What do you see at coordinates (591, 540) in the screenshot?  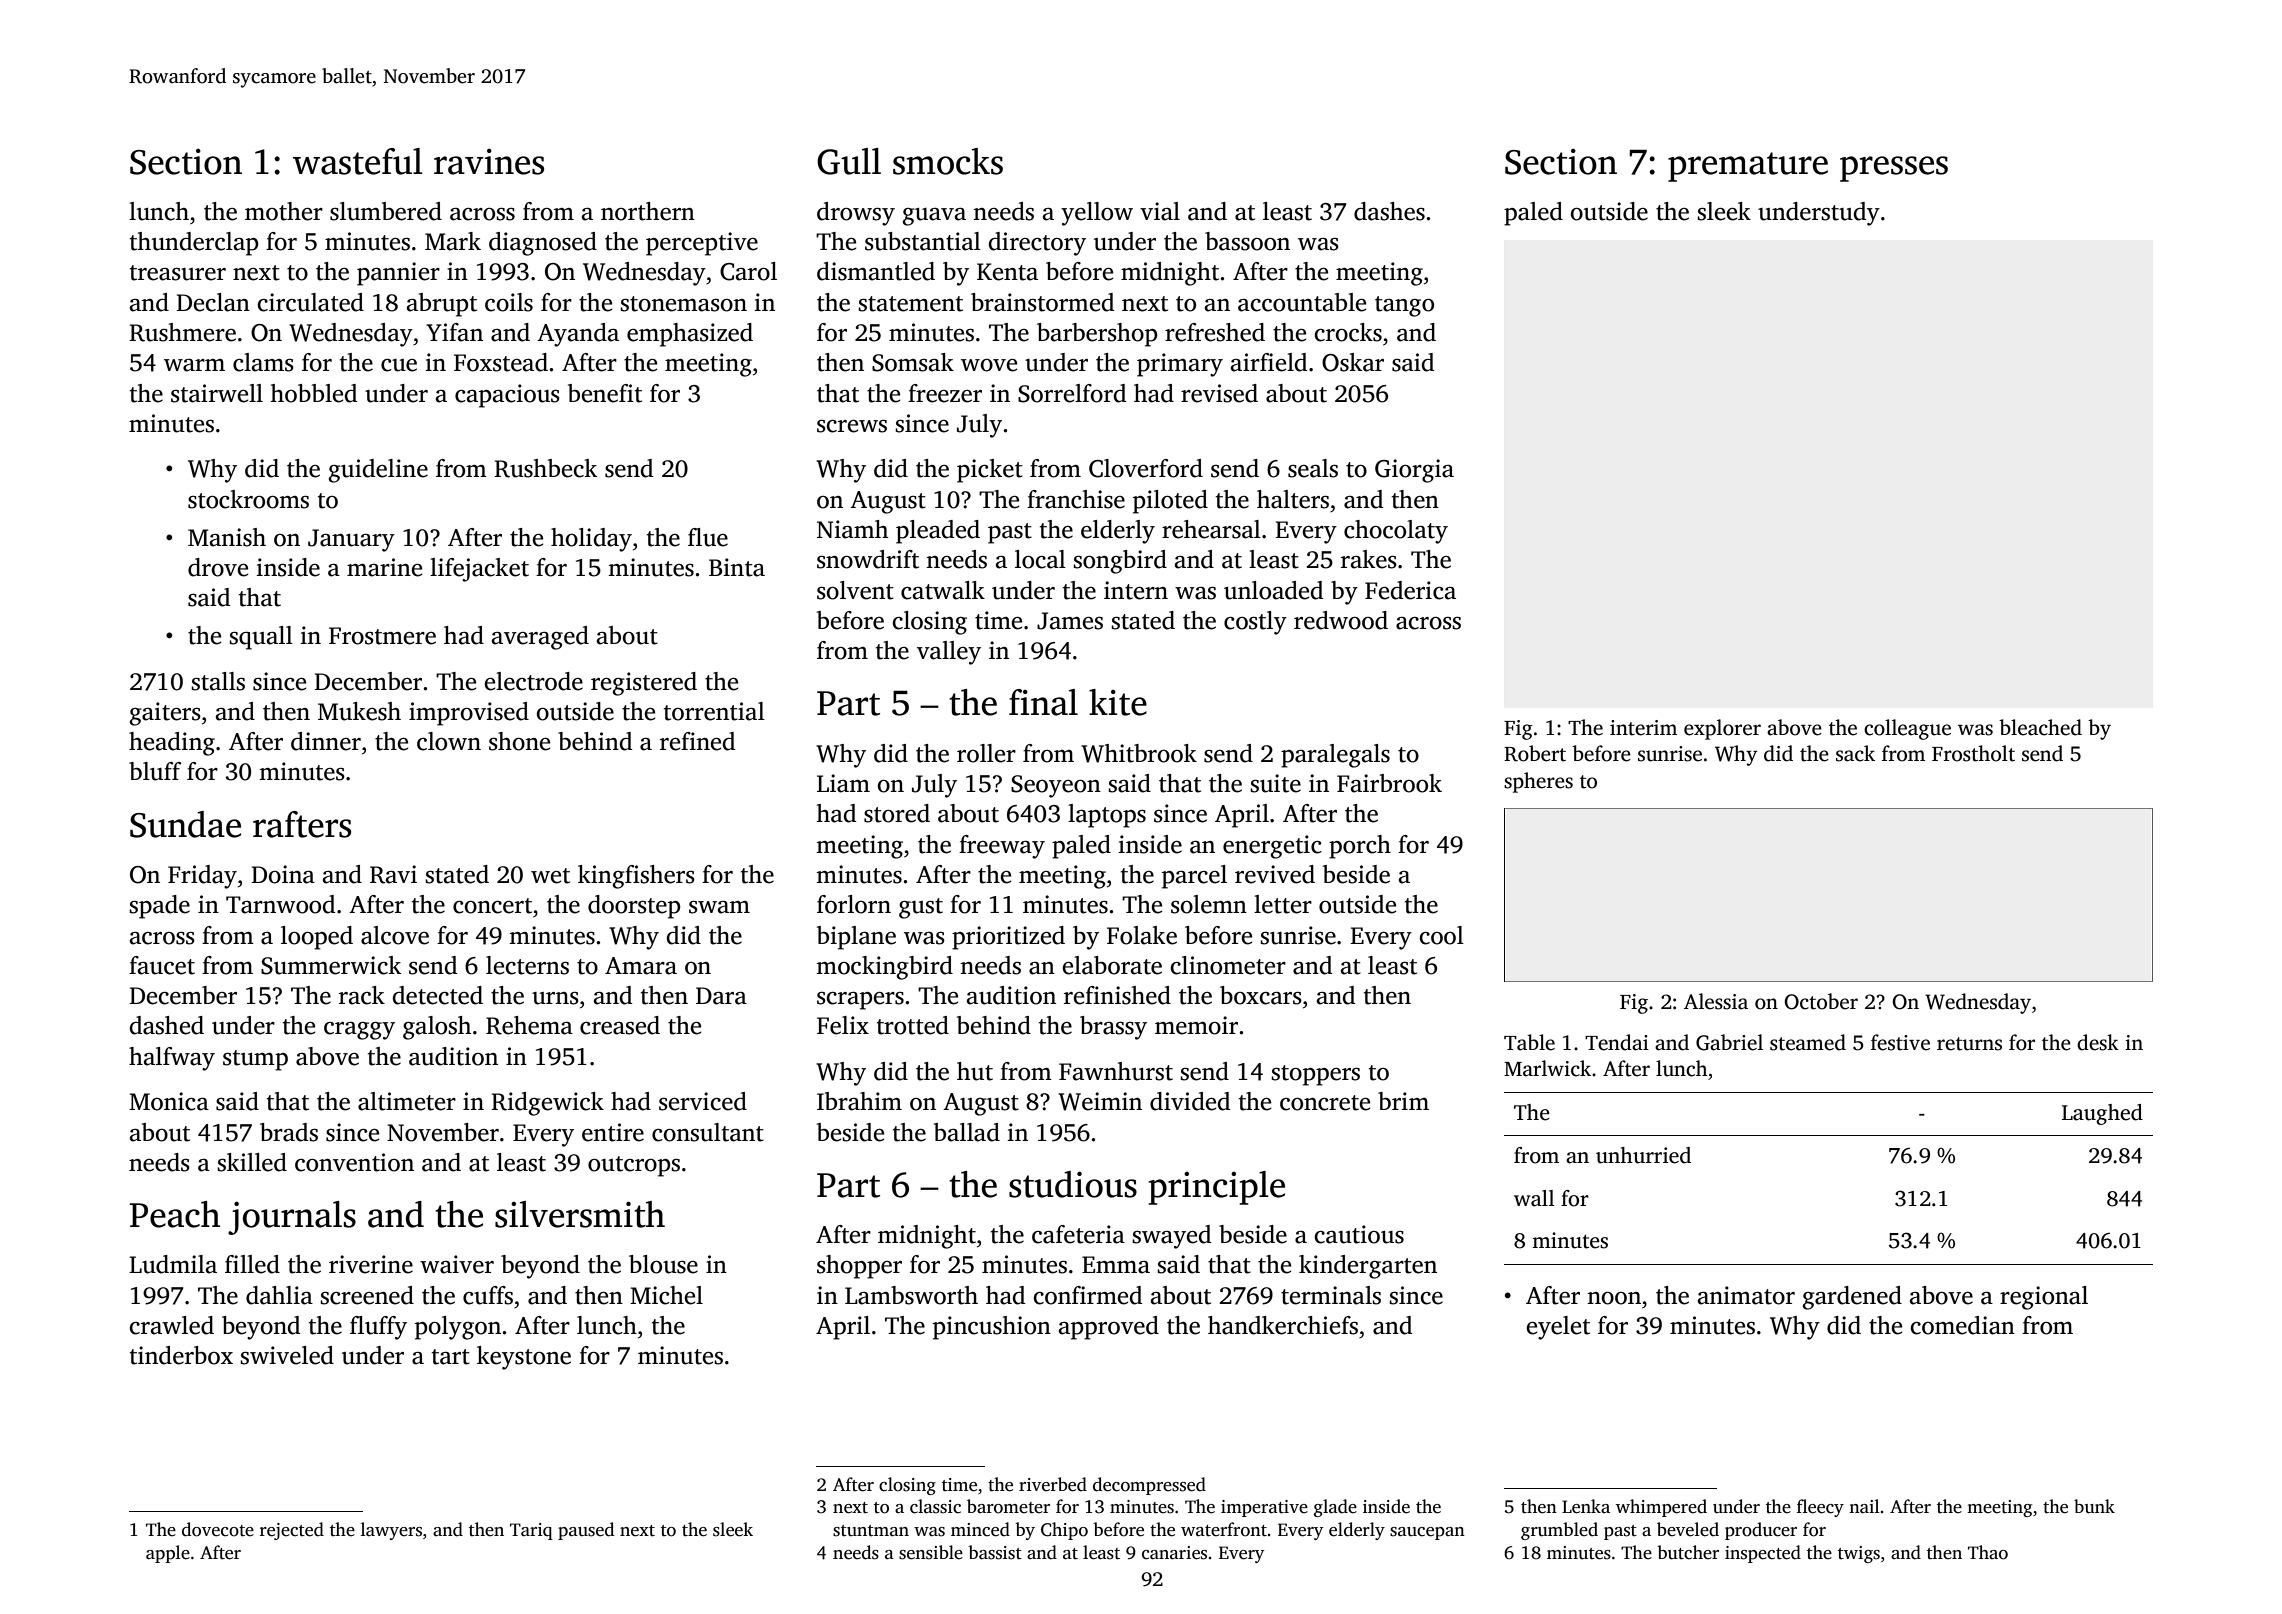 I see `holiday` at bounding box center [591, 540].
